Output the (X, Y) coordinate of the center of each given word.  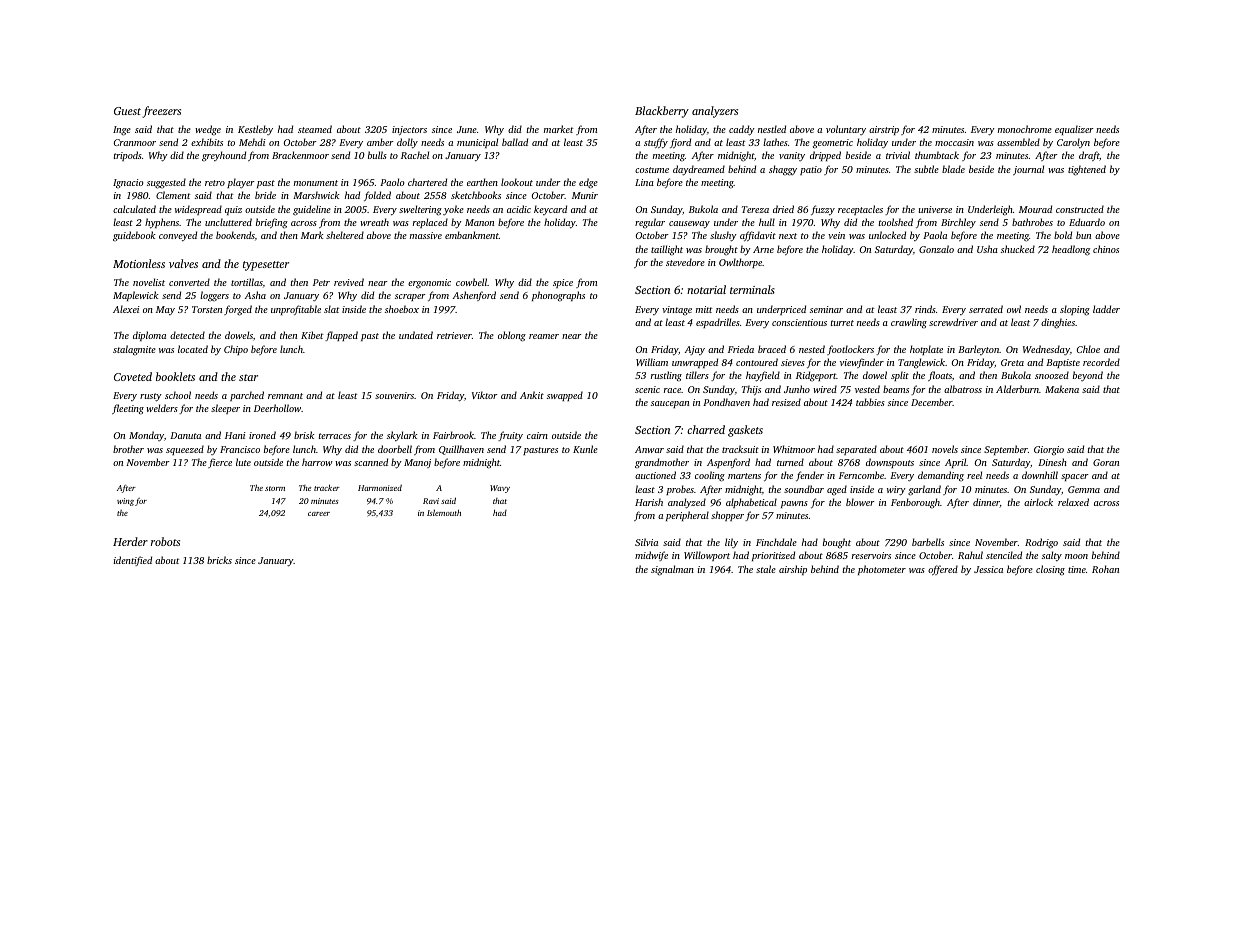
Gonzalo (936, 249)
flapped (341, 336)
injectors (409, 130)
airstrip (884, 130)
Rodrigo (1041, 543)
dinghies (1058, 323)
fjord (680, 143)
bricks (219, 560)
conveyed (178, 236)
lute (243, 462)
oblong (512, 336)
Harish (649, 502)
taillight (667, 250)
